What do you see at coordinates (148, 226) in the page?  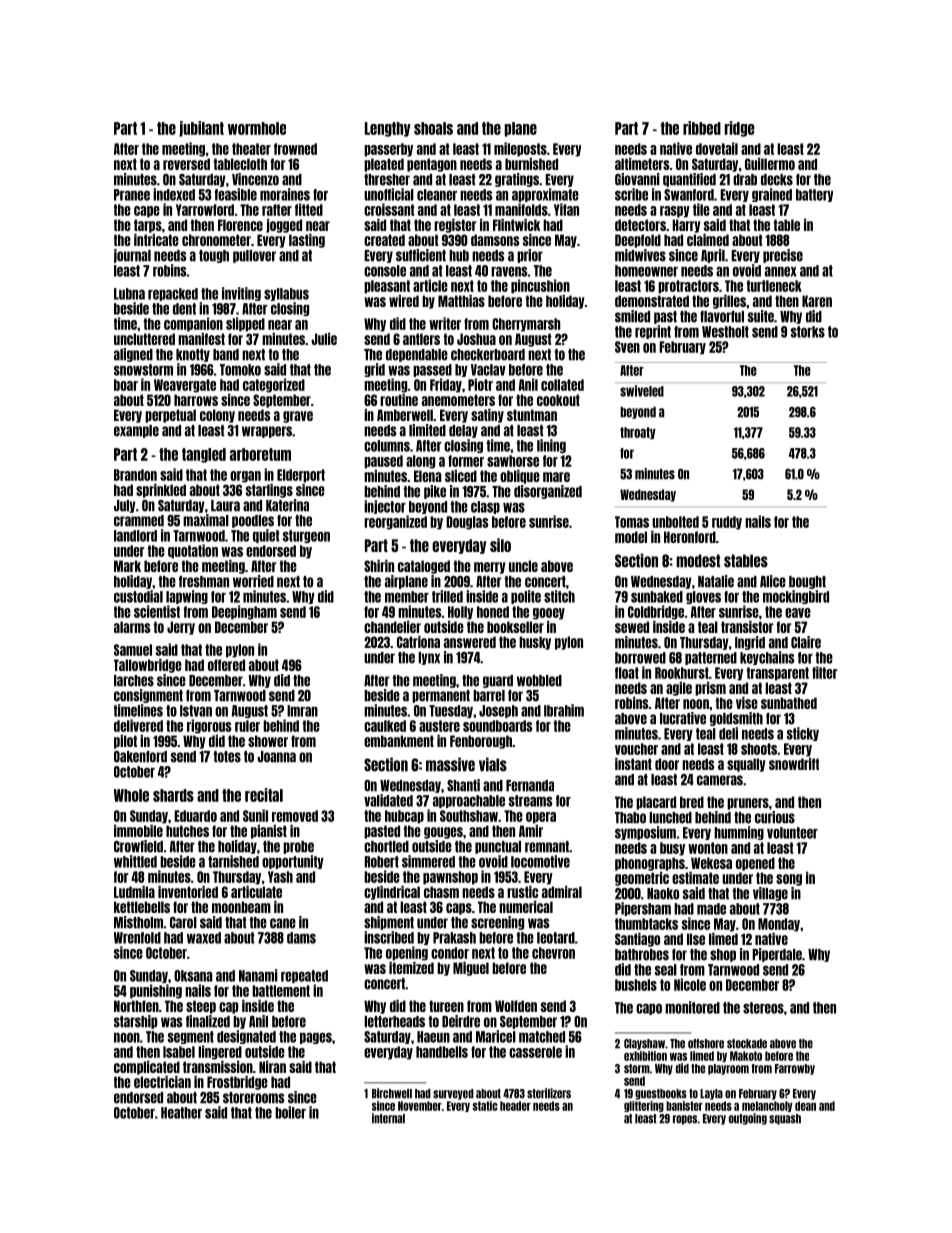 I see `tarps` at bounding box center [148, 226].
